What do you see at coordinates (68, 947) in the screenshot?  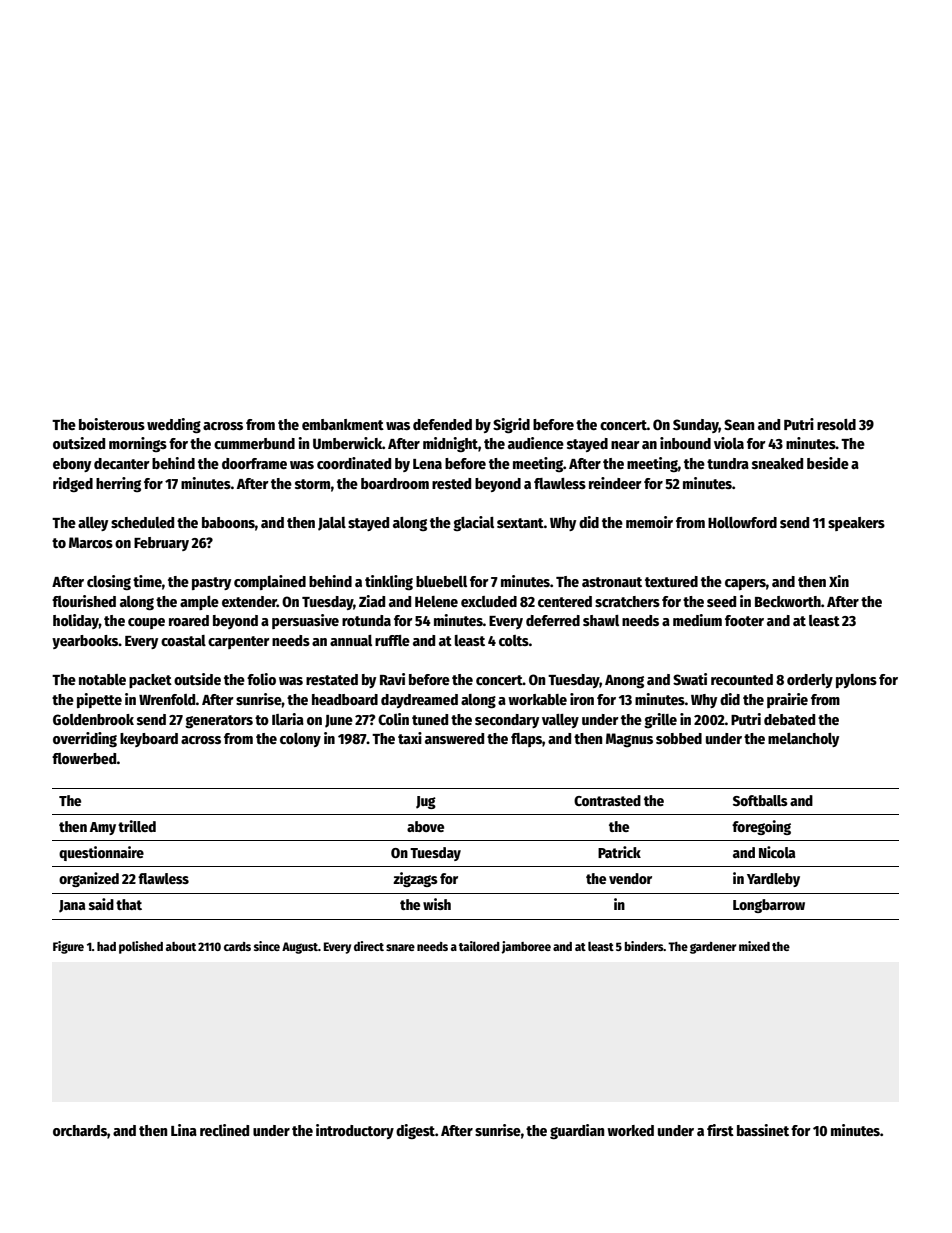 I see `Figure` at bounding box center [68, 947].
